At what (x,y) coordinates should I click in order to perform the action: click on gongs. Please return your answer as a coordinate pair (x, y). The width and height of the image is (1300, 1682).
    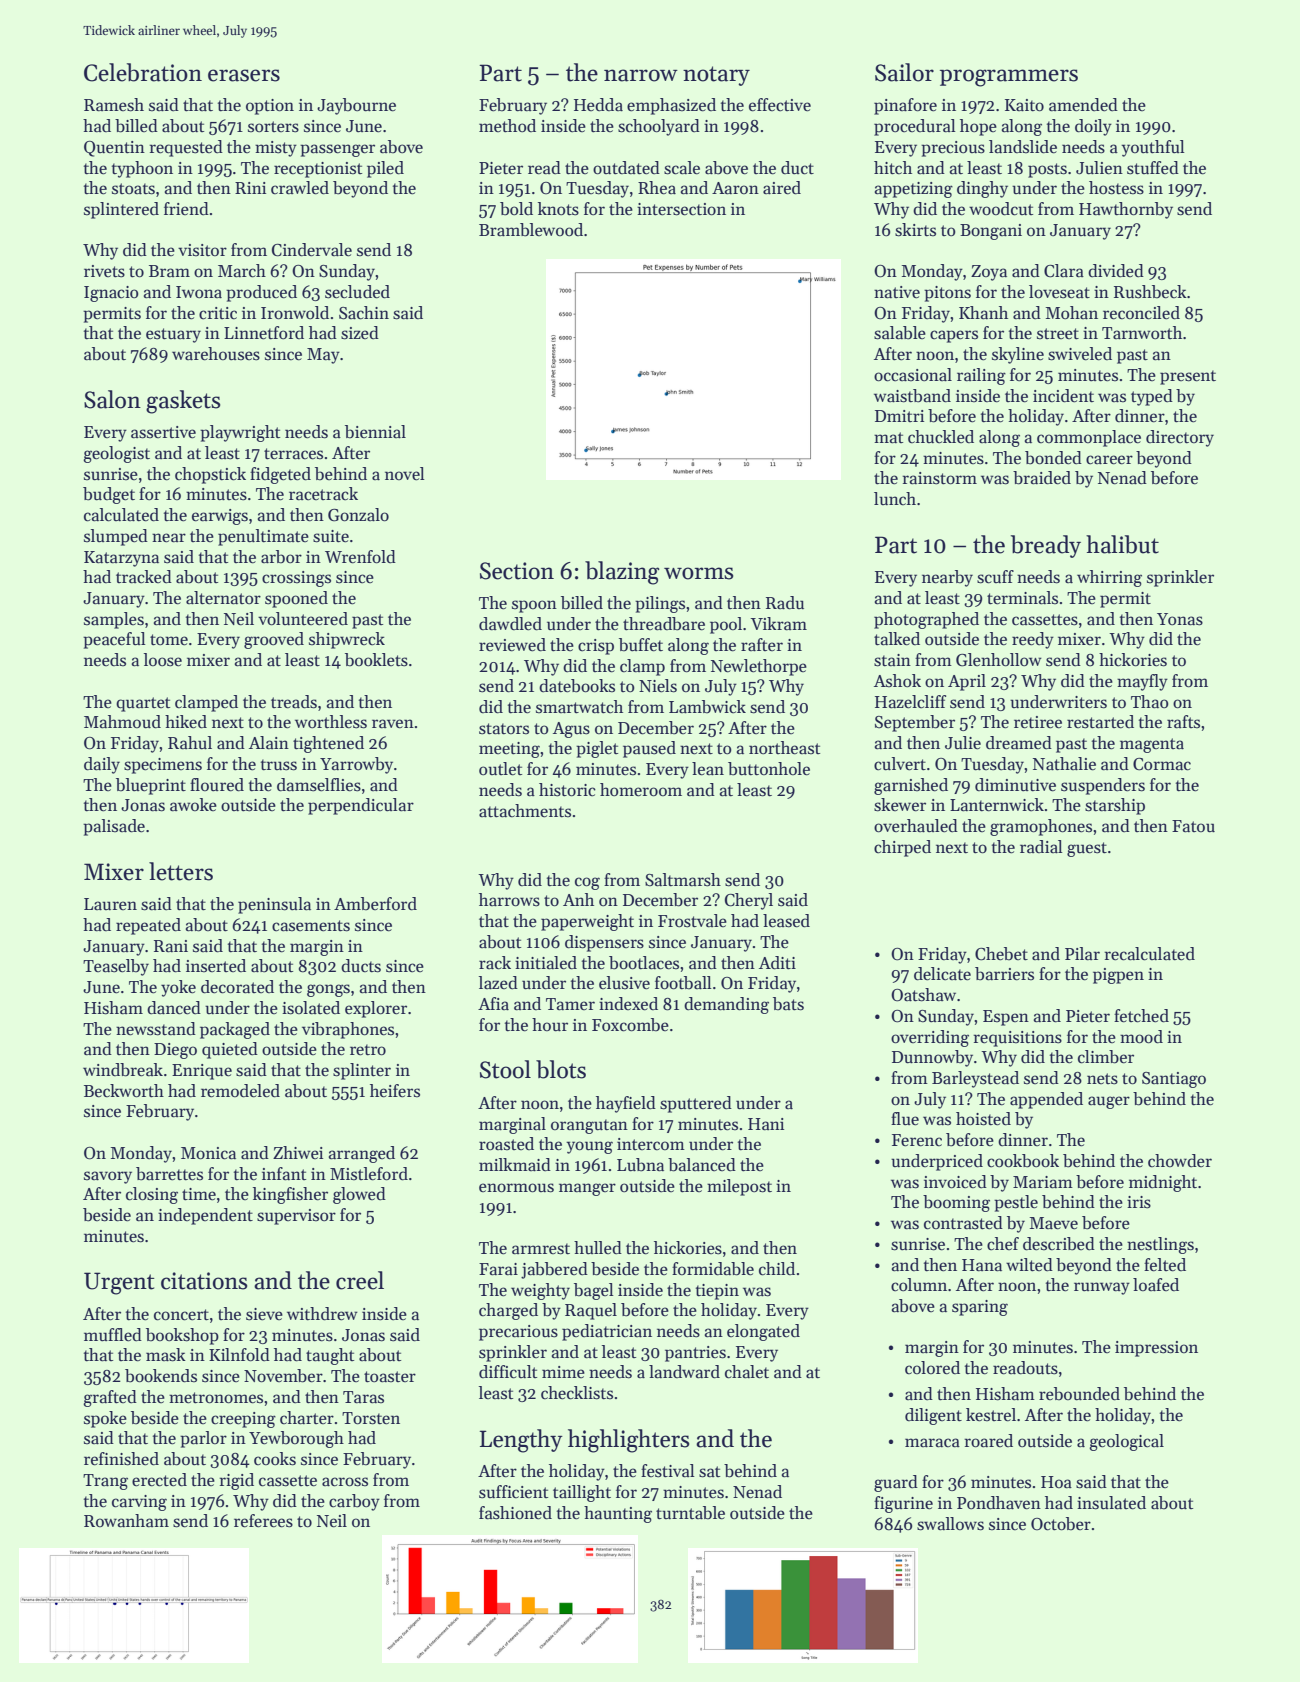
    Looking at the image, I should click on (328, 990).
